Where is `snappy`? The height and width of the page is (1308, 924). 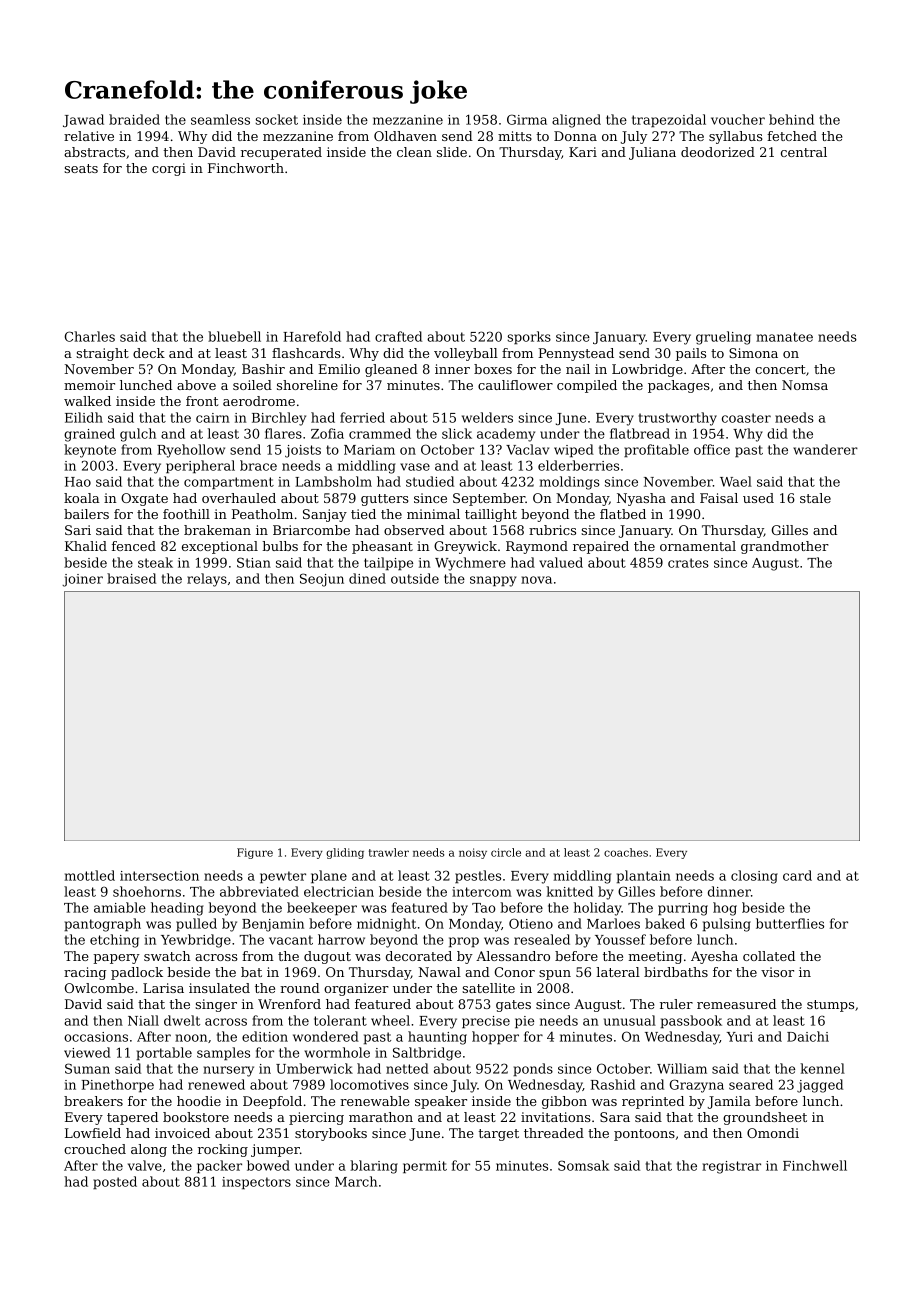 snappy is located at coordinates (493, 581).
